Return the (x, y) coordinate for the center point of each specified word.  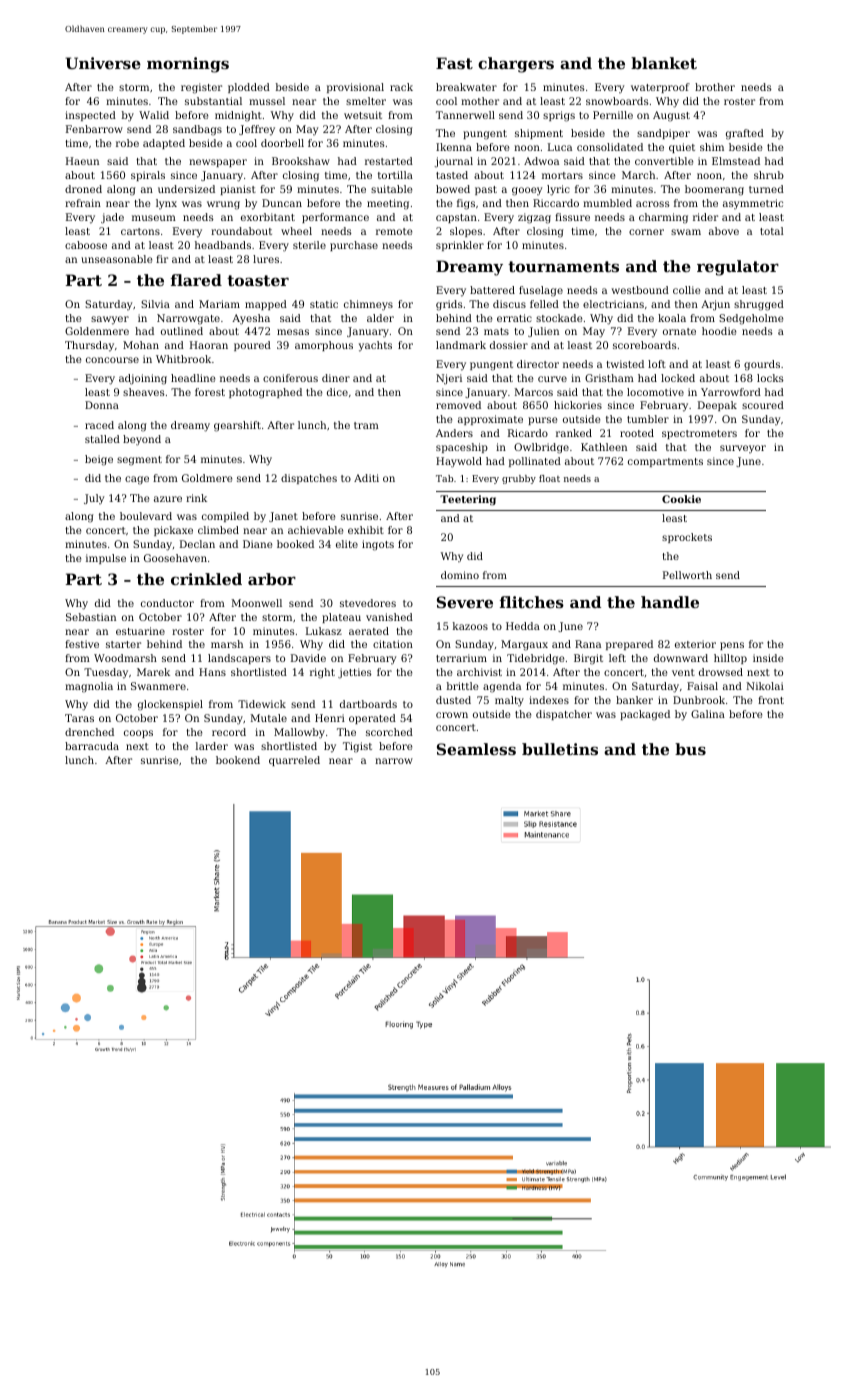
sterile (309, 245)
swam (686, 232)
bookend (238, 760)
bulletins (560, 749)
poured (252, 346)
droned (83, 189)
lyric (558, 190)
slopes (466, 232)
